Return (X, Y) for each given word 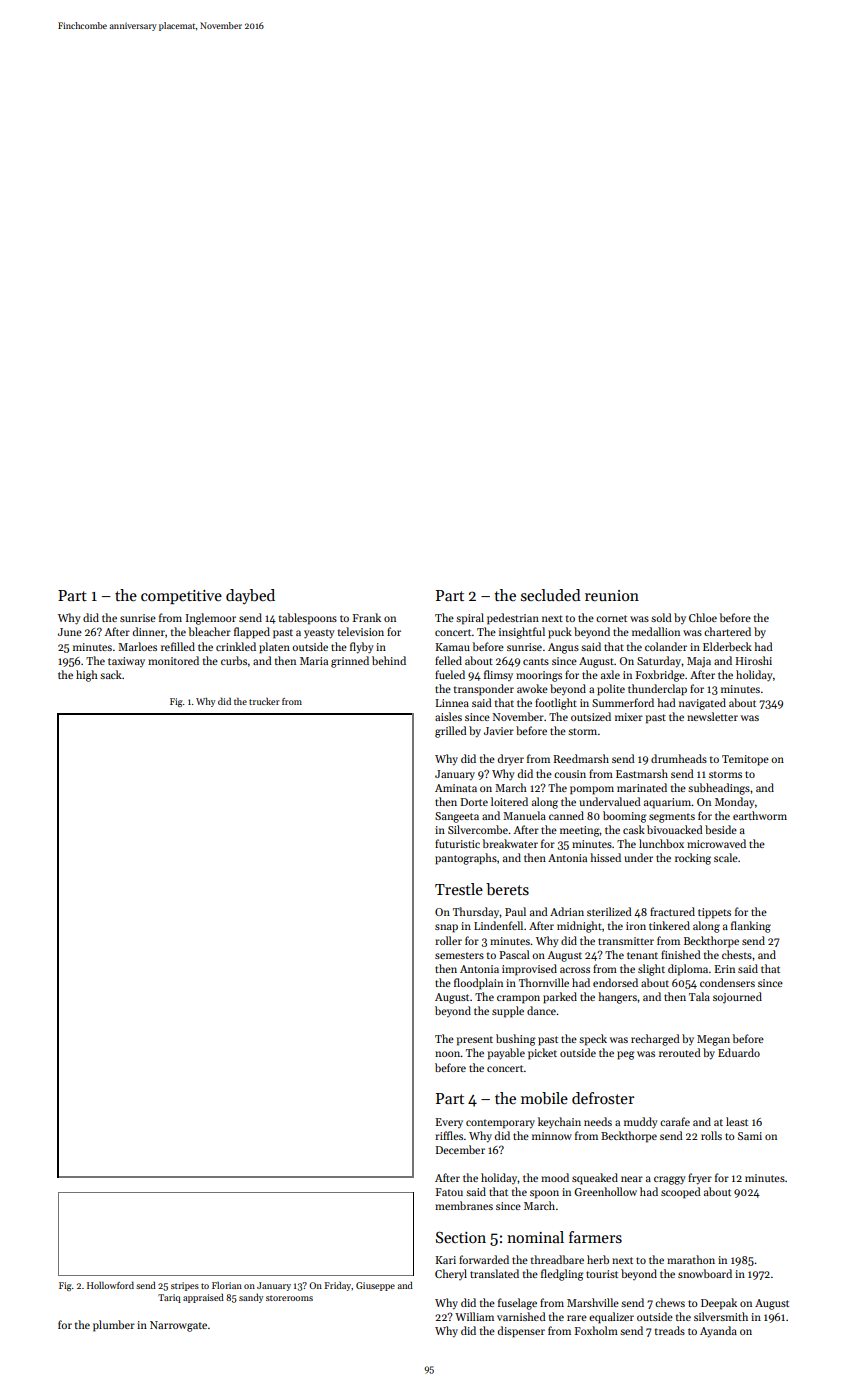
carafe (675, 1121)
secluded (550, 595)
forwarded (484, 1259)
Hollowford (110, 1285)
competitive (181, 597)
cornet (611, 618)
